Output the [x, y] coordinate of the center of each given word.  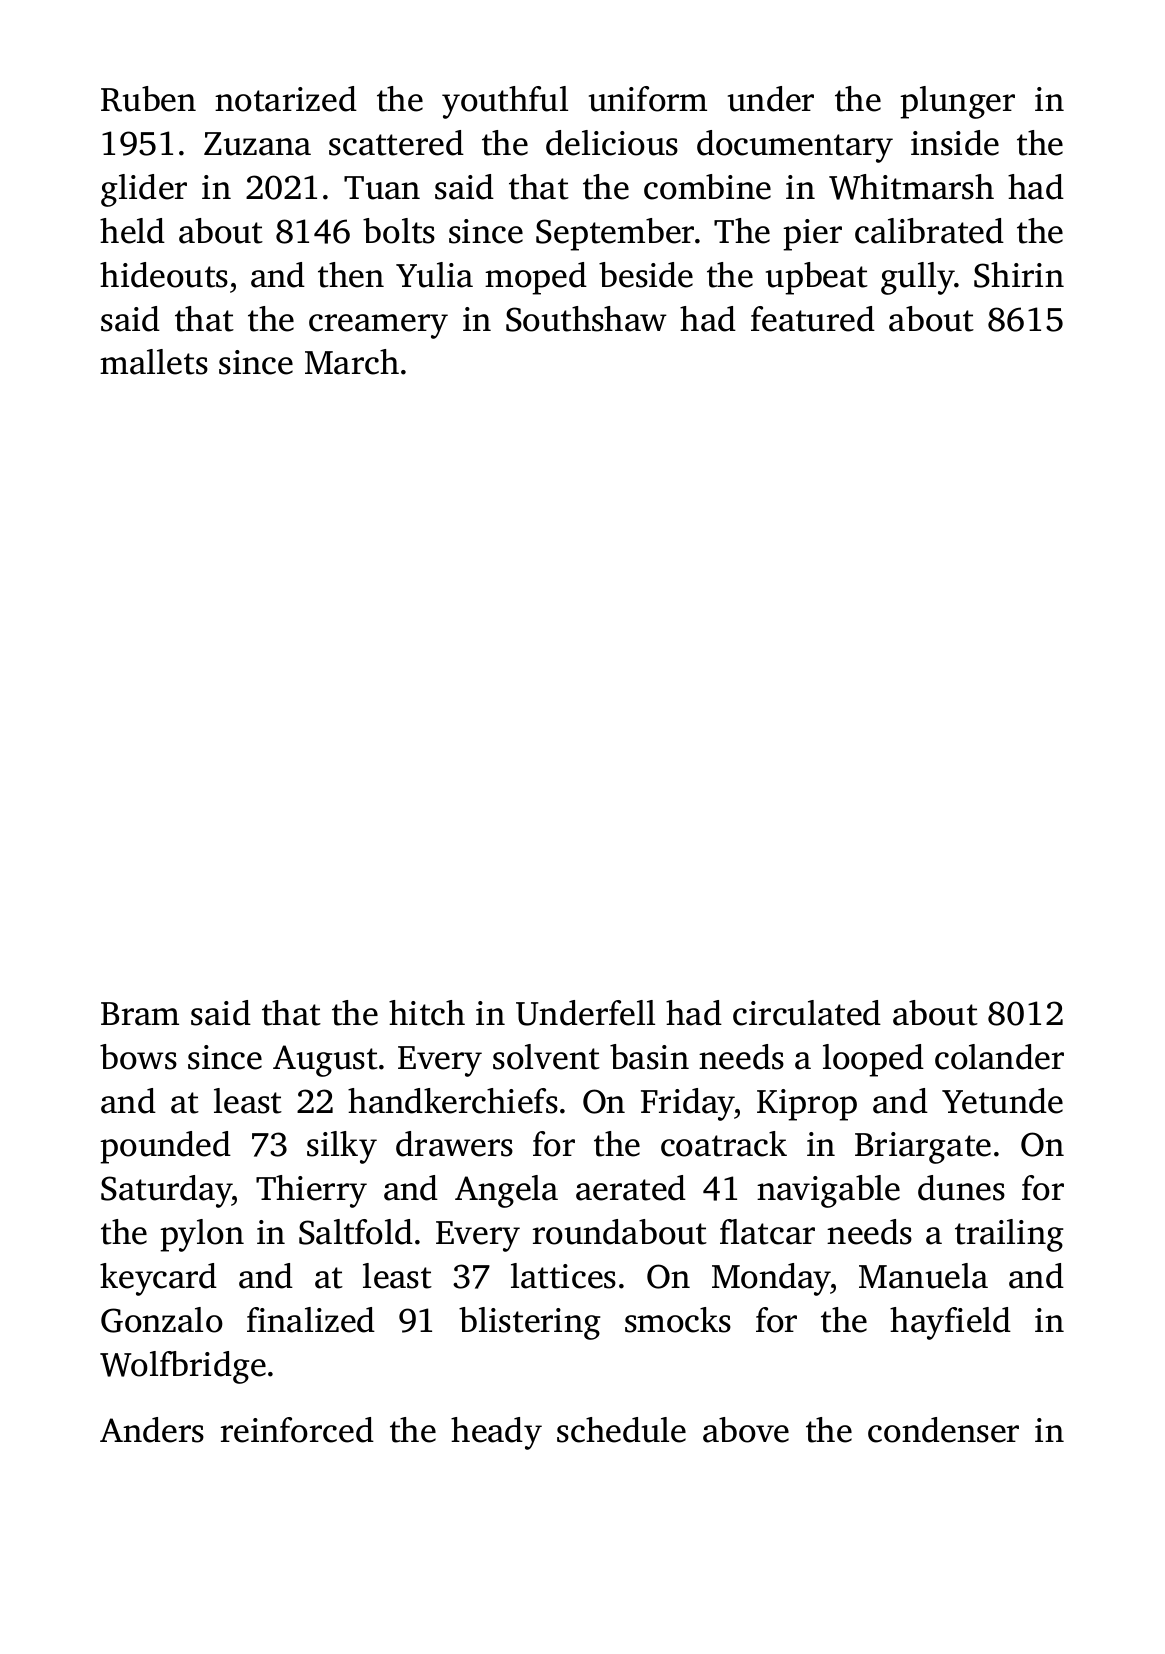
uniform [648, 99]
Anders [152, 1430]
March [352, 362]
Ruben [148, 99]
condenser [943, 1430]
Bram [140, 1014]
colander [999, 1057]
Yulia [434, 275]
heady [496, 1433]
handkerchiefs [453, 1101]
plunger [957, 102]
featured [813, 319]
